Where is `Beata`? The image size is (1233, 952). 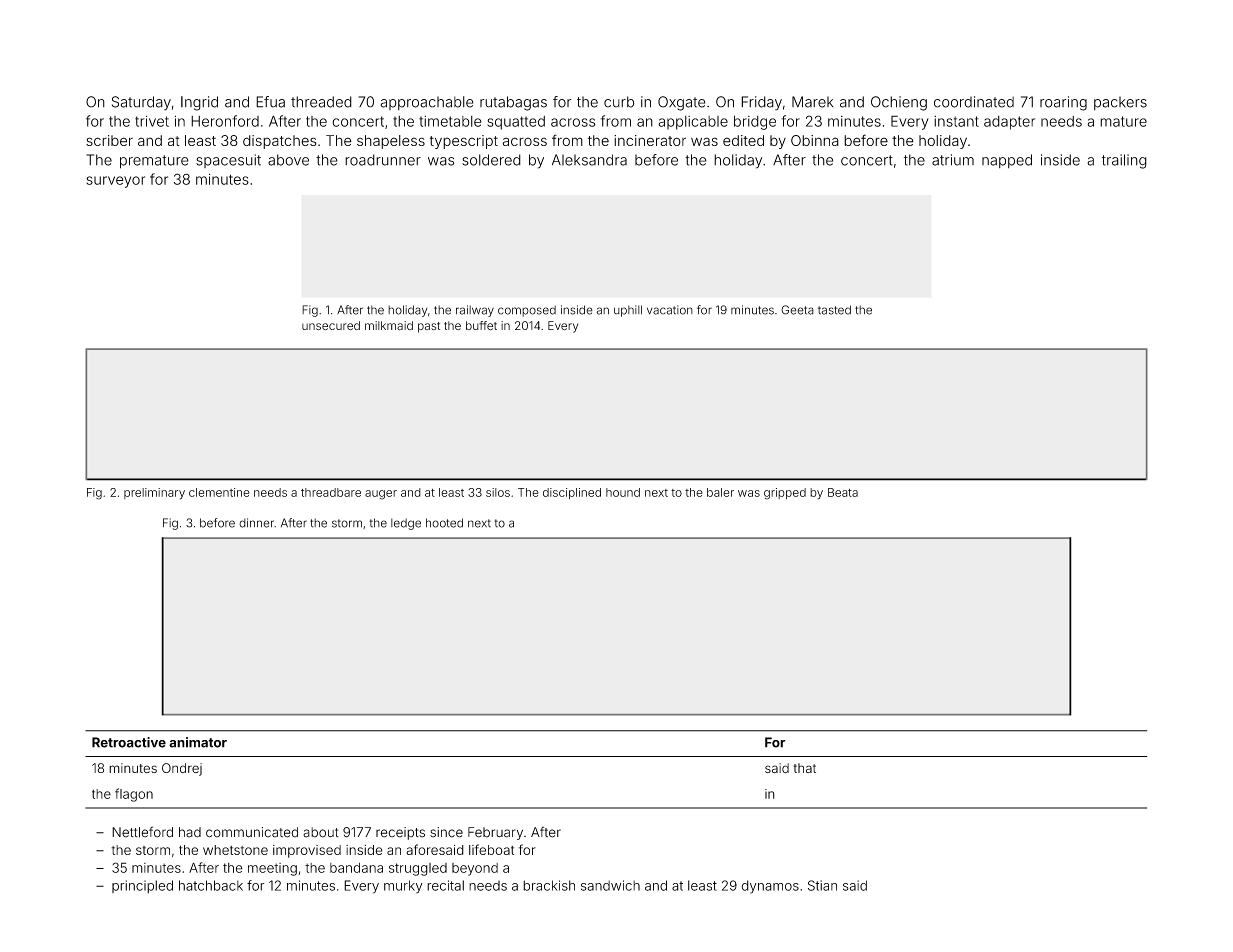
Beata is located at coordinates (843, 492).
